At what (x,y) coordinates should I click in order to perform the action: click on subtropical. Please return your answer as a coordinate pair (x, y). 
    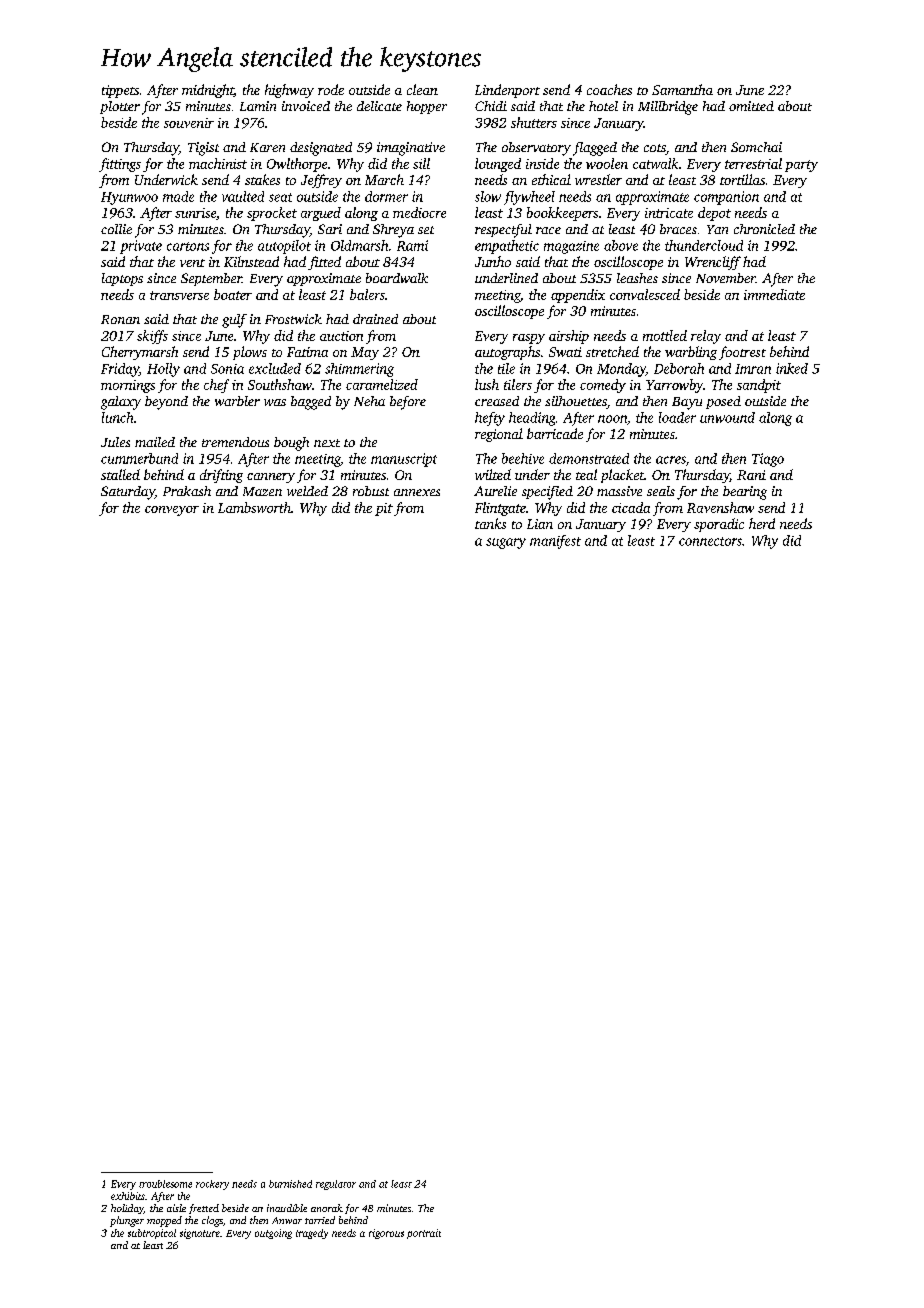
    Looking at the image, I should click on (152, 1234).
